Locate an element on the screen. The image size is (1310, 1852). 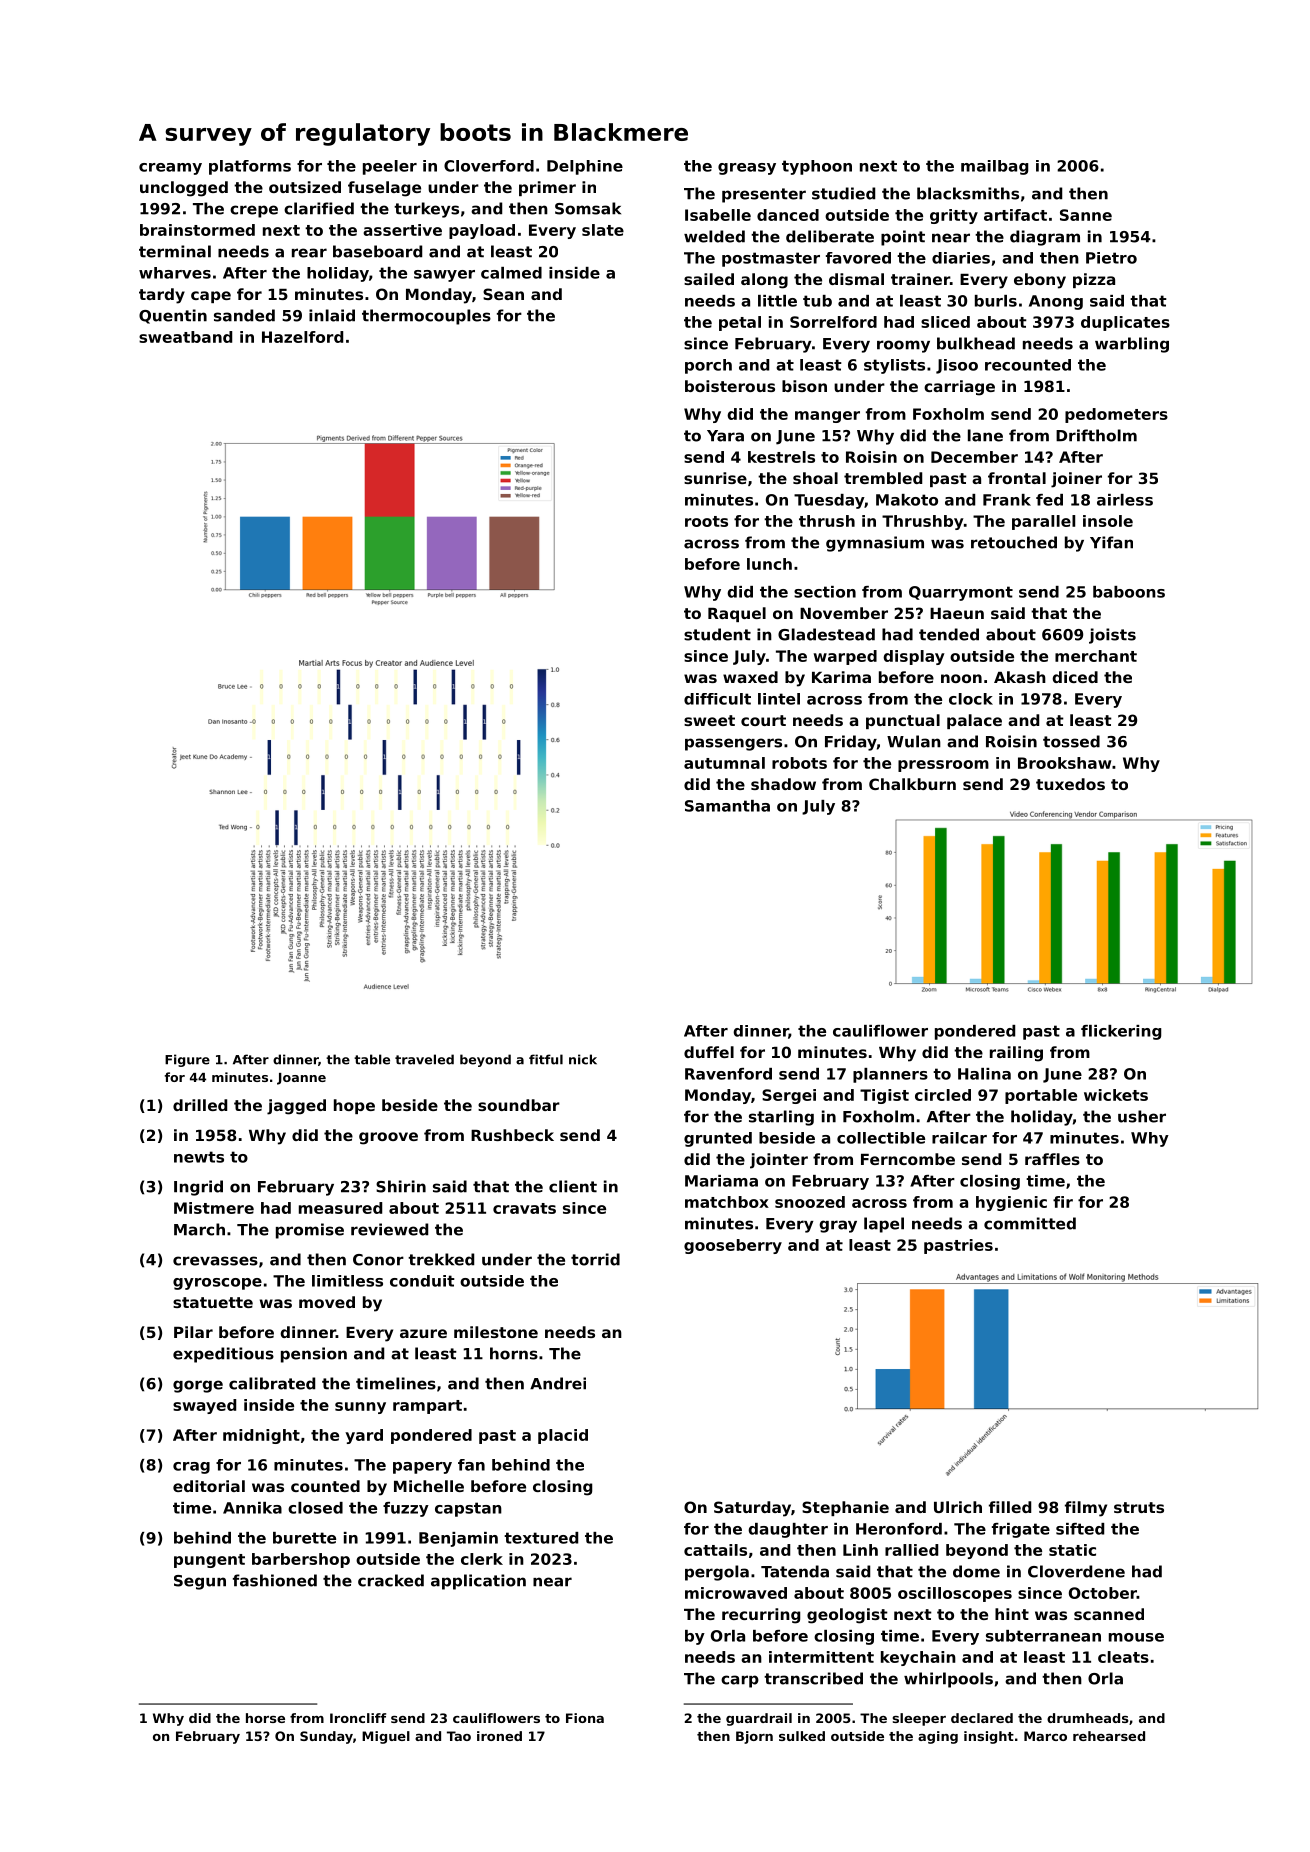
wickets is located at coordinates (1116, 1095).
